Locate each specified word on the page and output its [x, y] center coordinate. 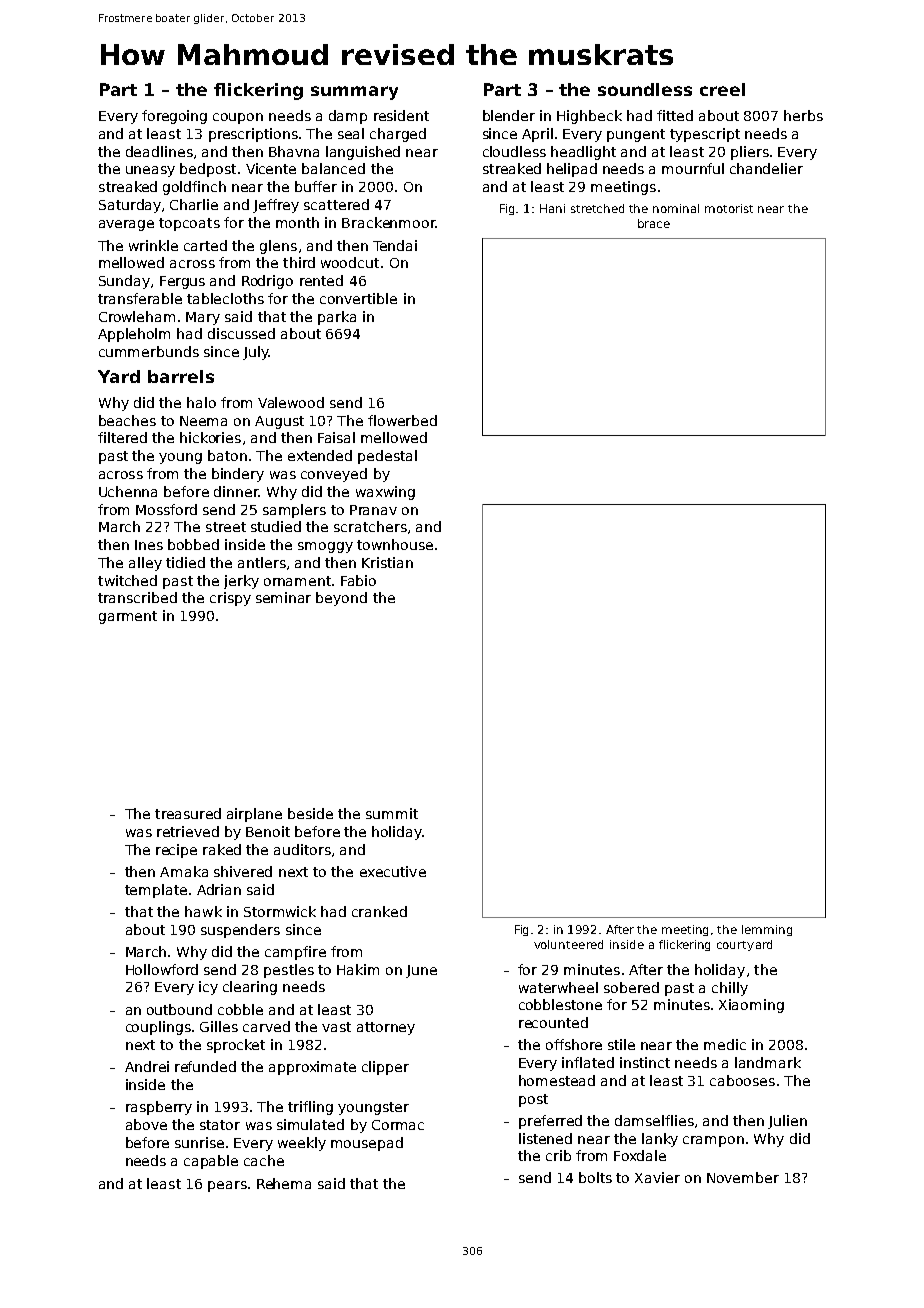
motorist [729, 208]
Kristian [387, 562]
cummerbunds [149, 351]
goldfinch [194, 188]
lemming [767, 930]
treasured [188, 813]
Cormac [398, 1125]
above [146, 1124]
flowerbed [402, 420]
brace [654, 223]
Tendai [395, 245]
